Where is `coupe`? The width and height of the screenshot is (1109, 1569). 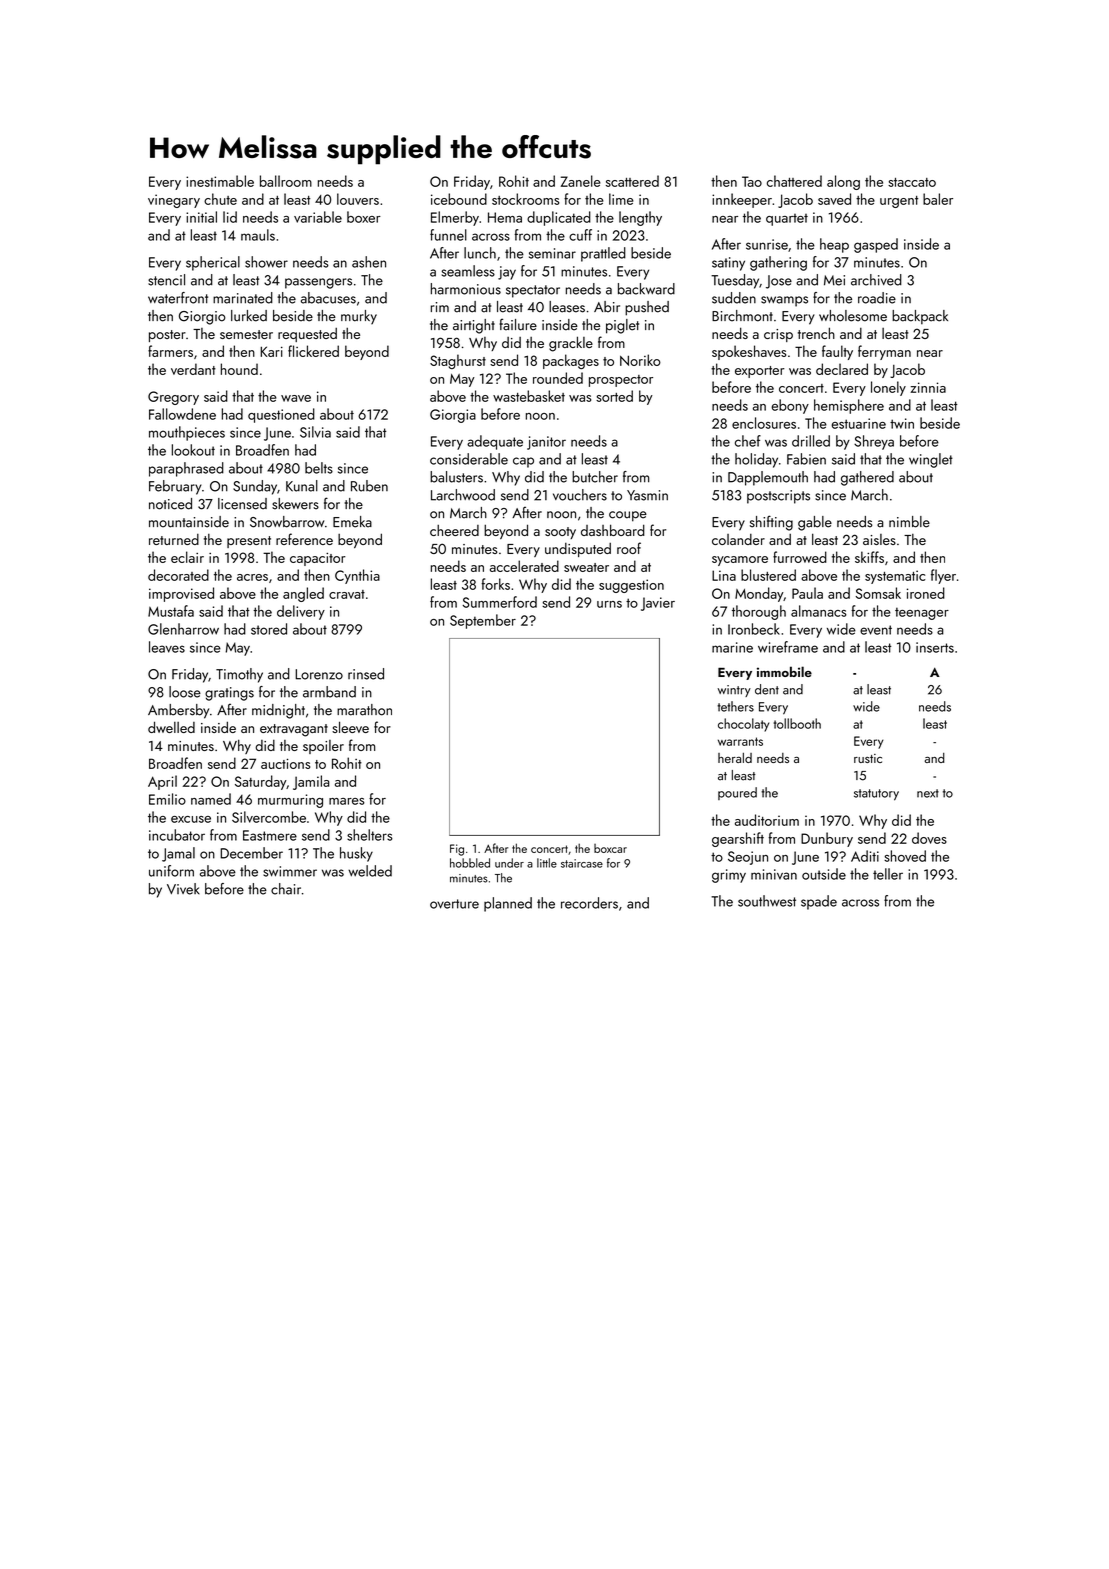 coupe is located at coordinates (628, 516).
